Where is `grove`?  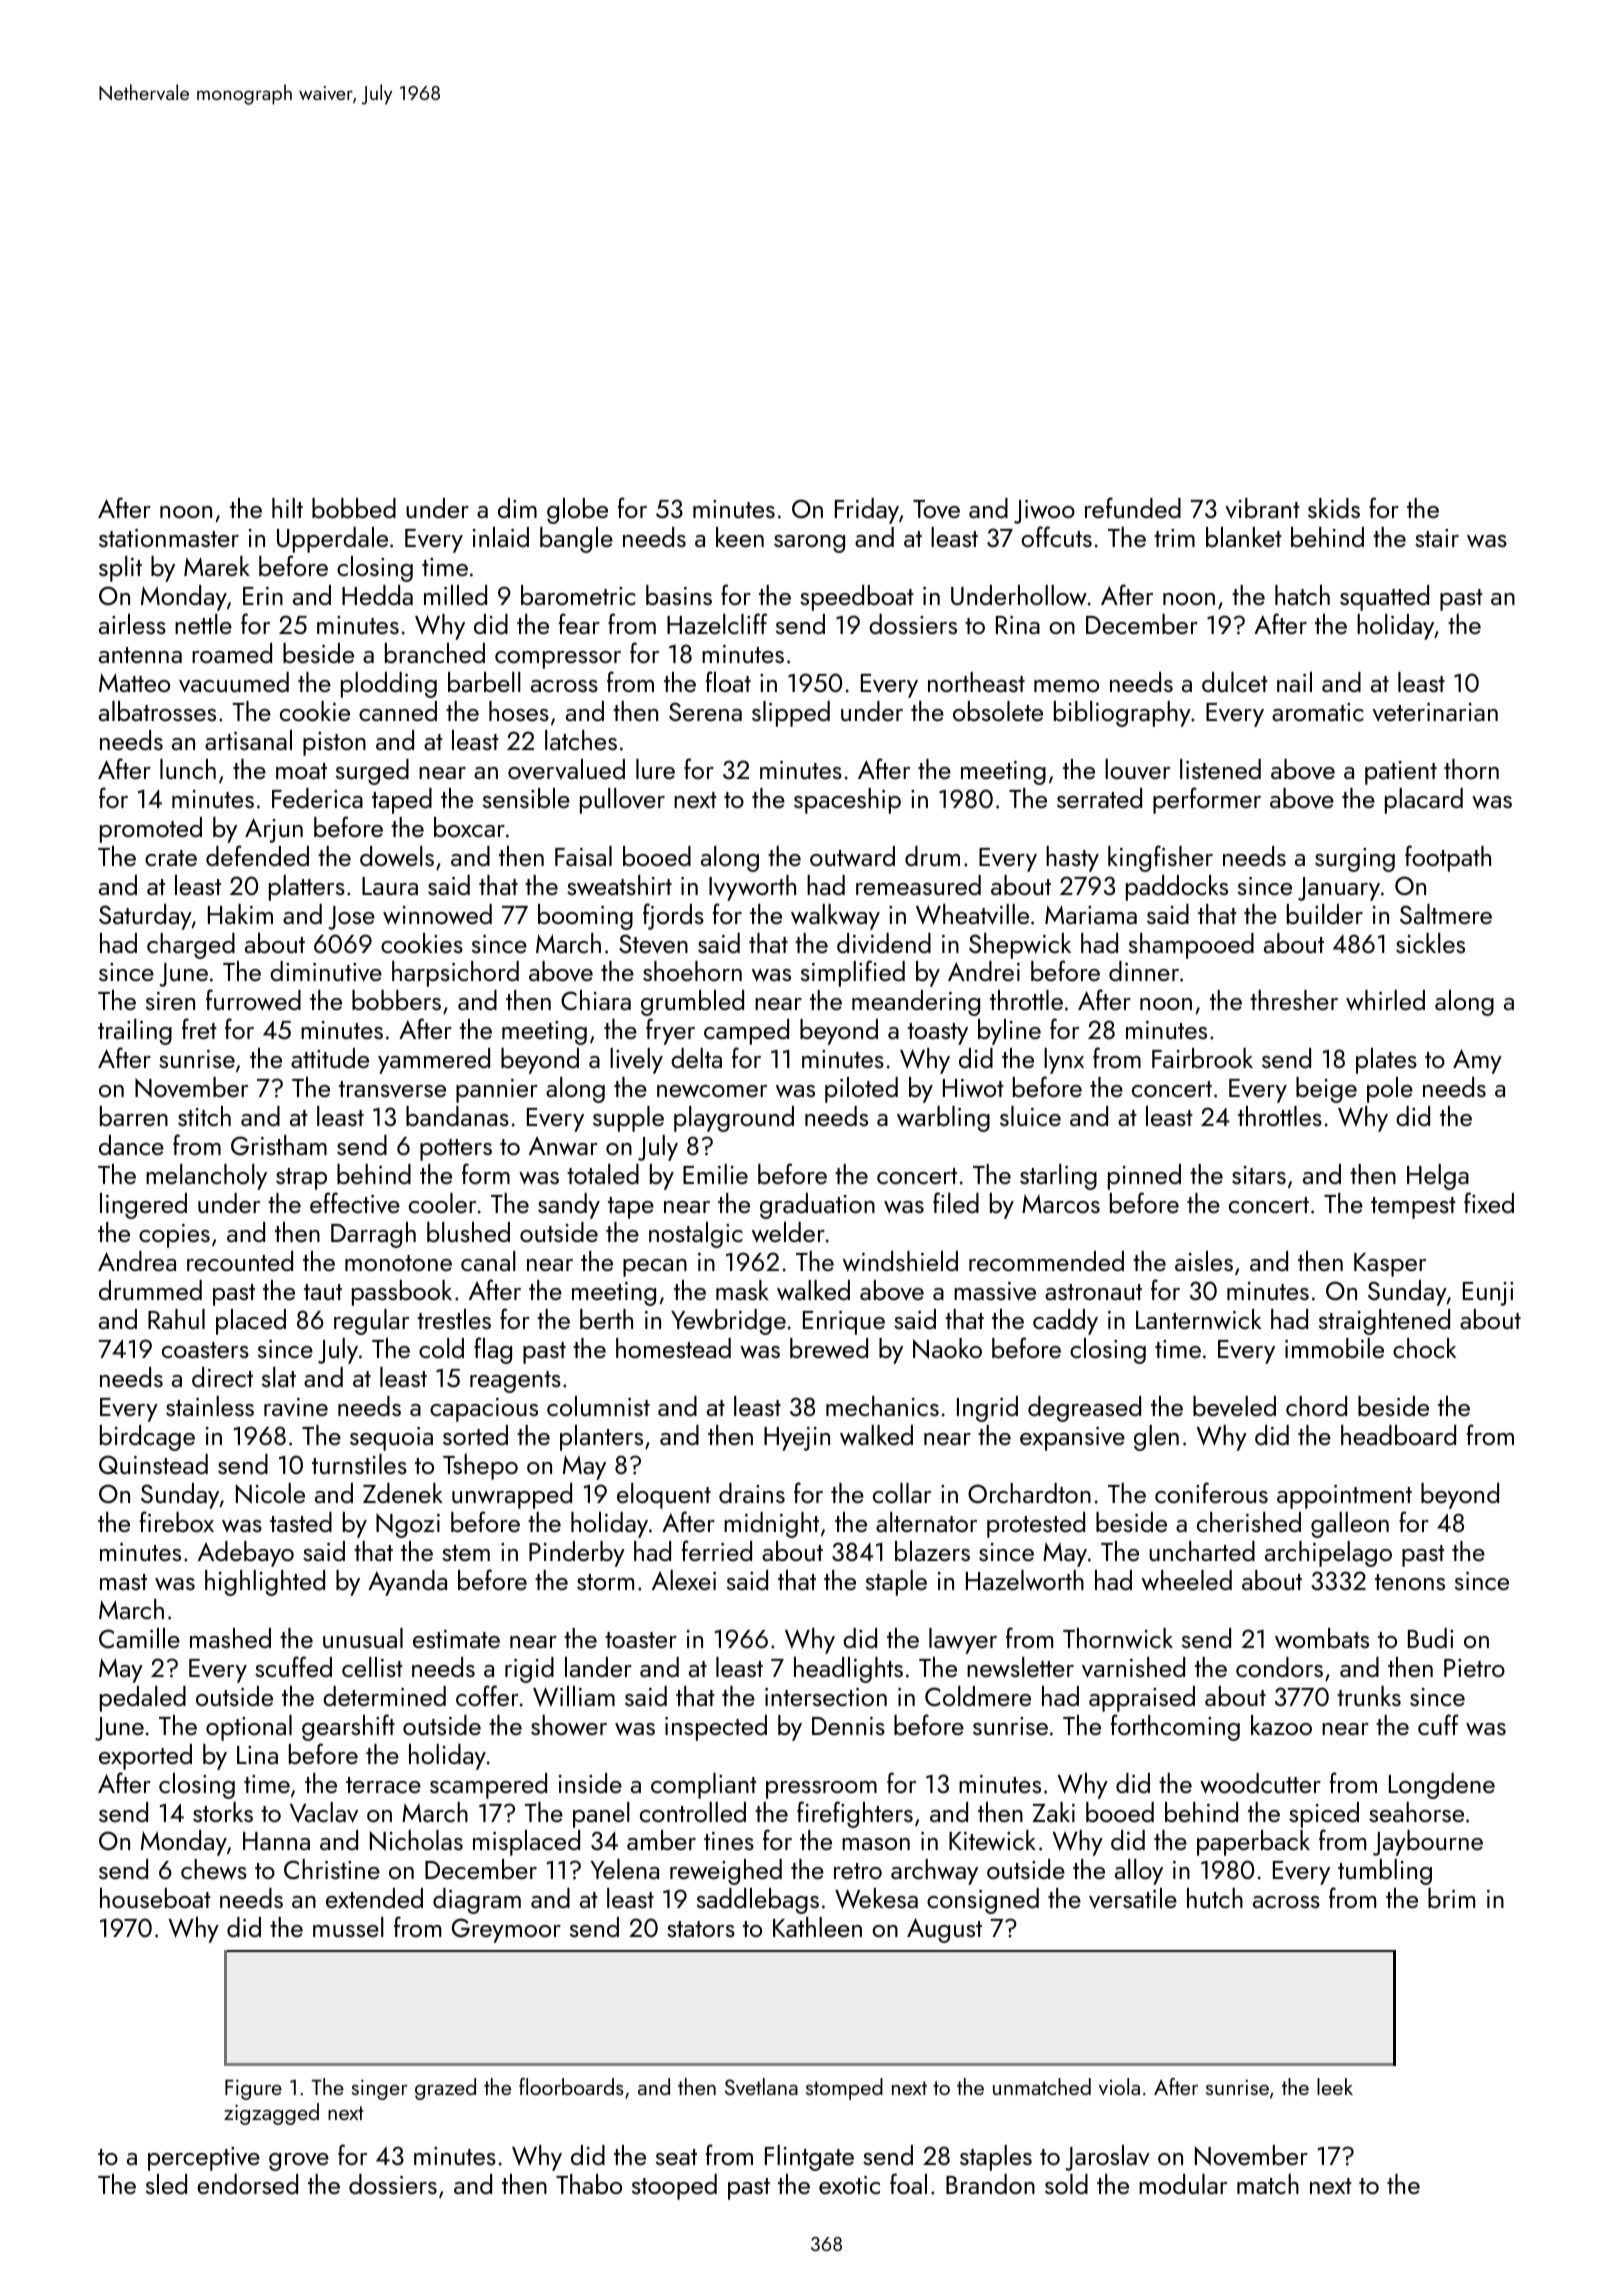
grove is located at coordinates (299, 2162).
